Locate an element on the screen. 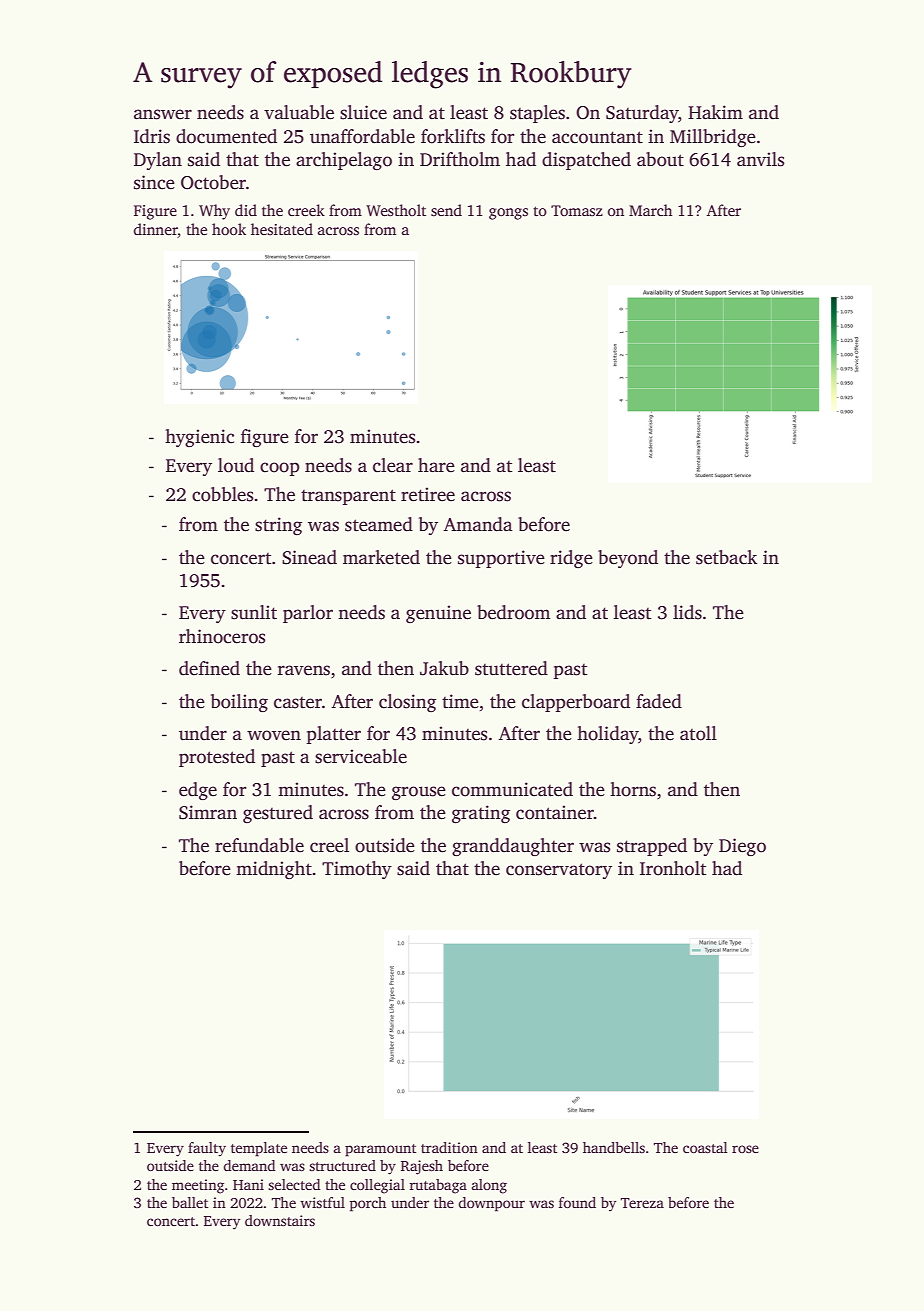  porch is located at coordinates (367, 1204).
